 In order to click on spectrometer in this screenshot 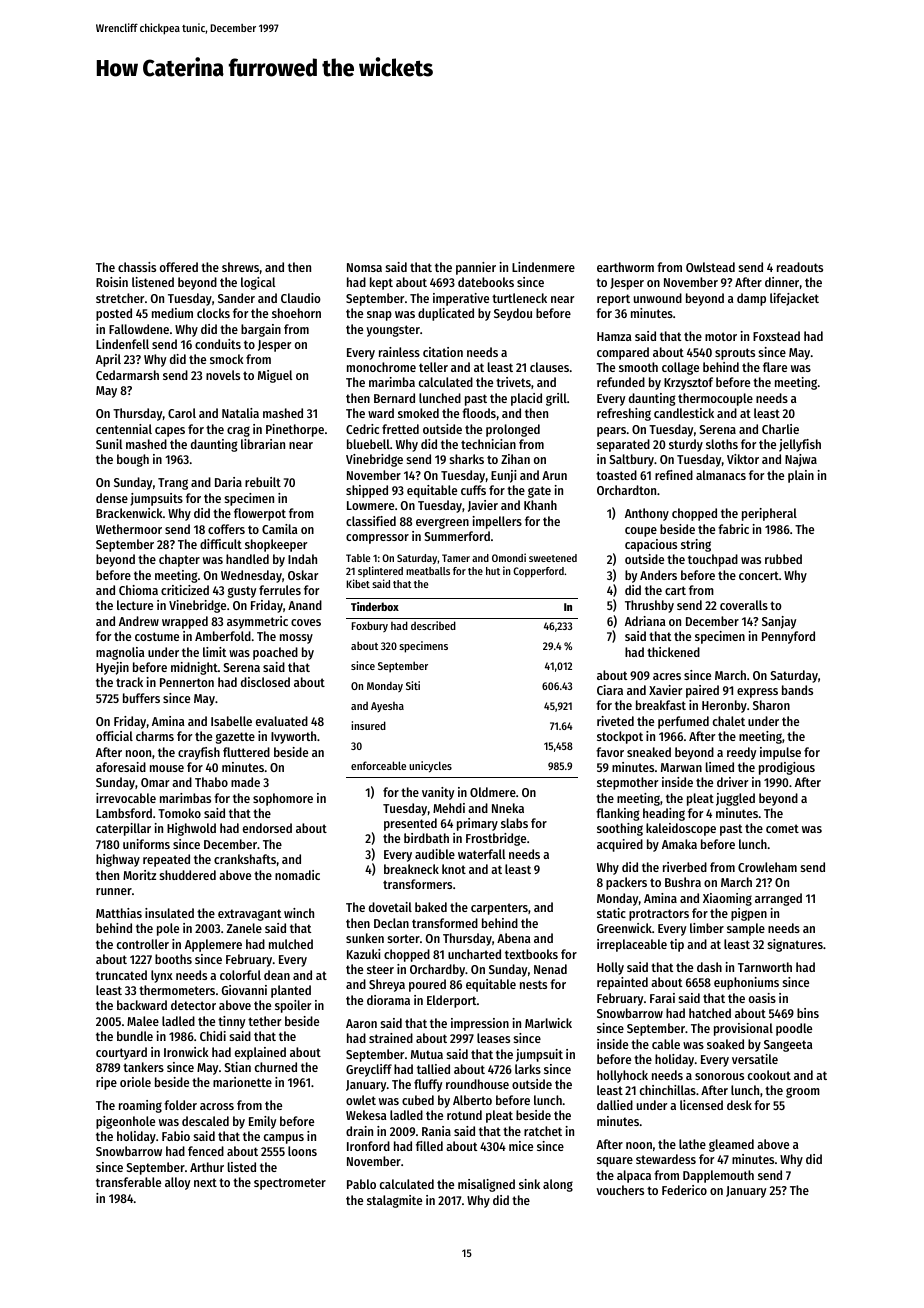, I will do `click(290, 1184)`.
